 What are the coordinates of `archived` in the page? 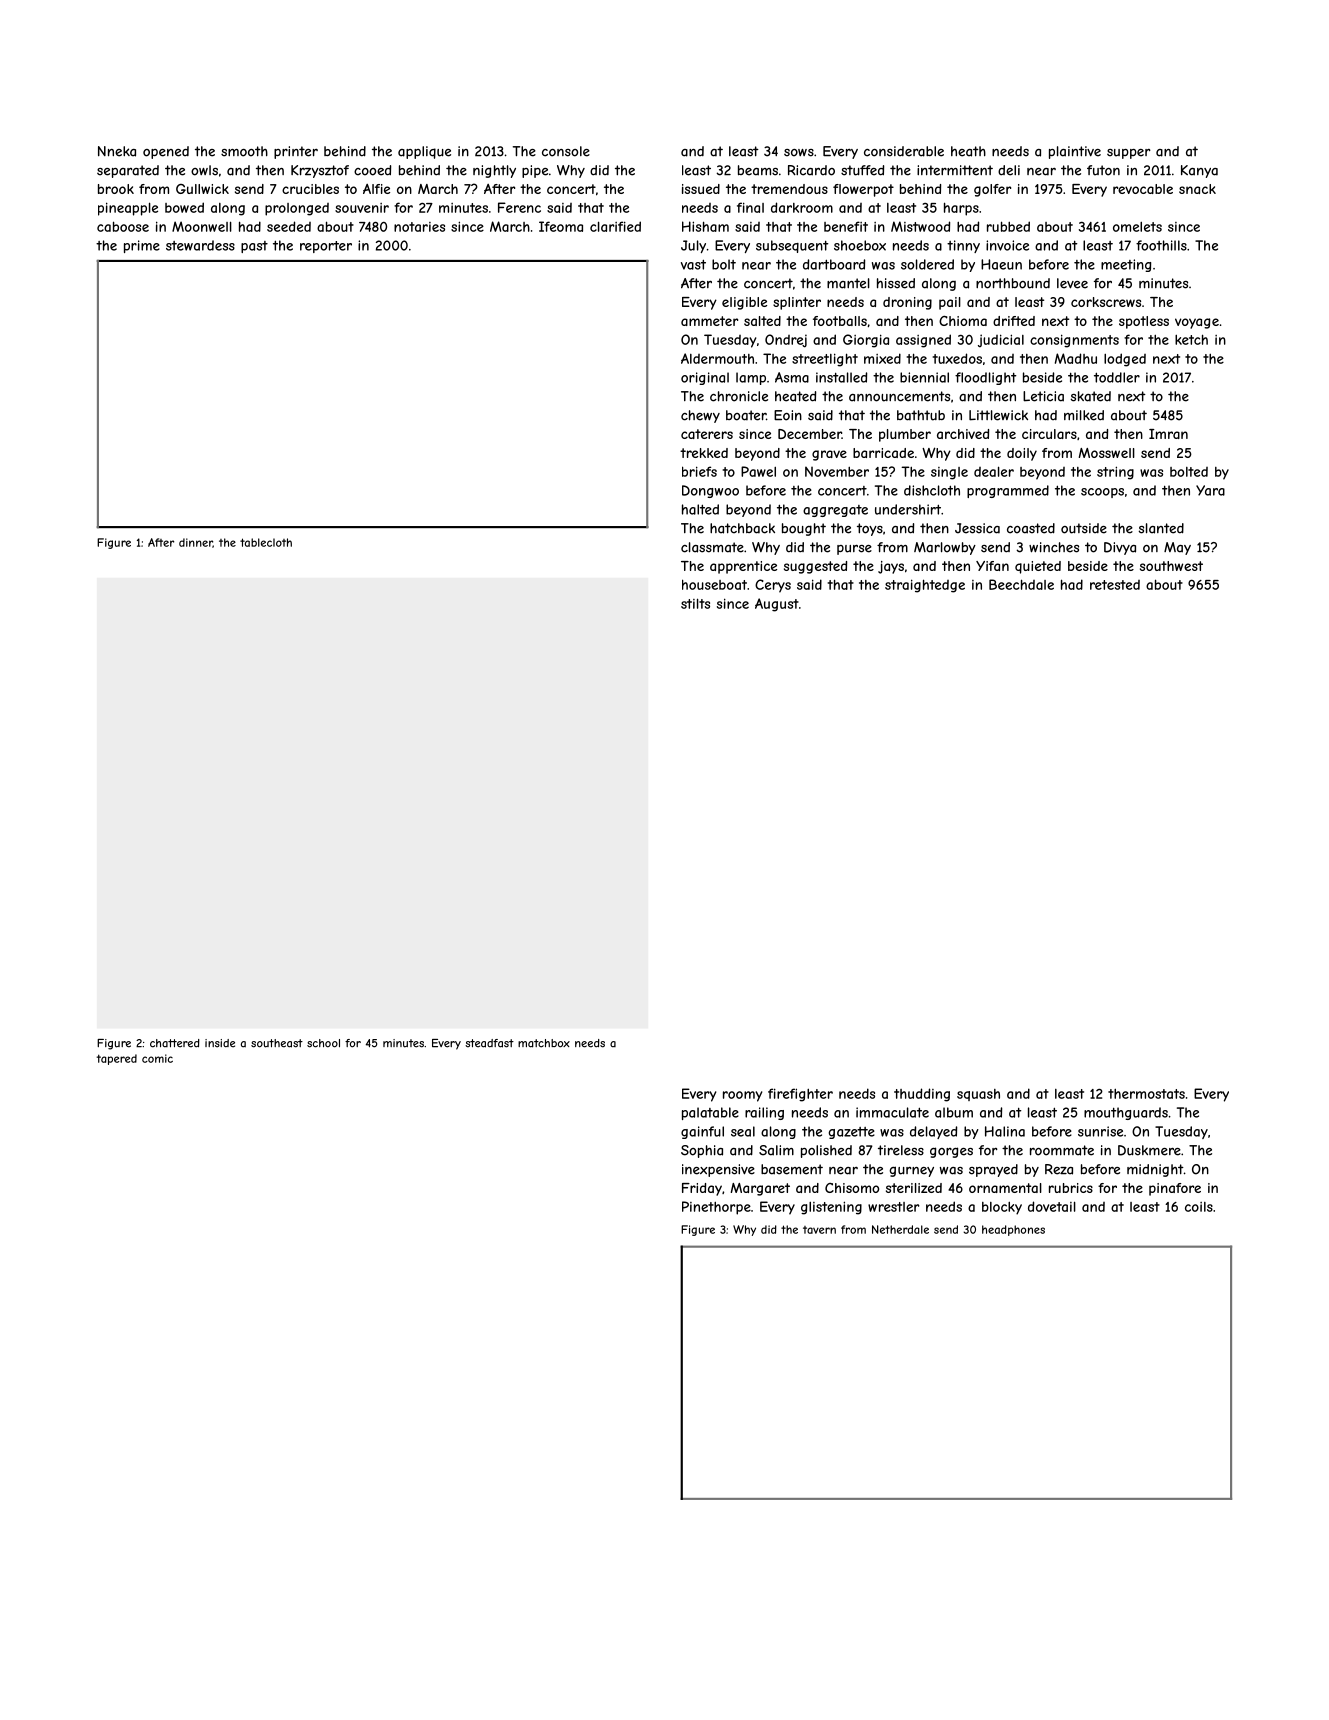 It's located at (963, 434).
